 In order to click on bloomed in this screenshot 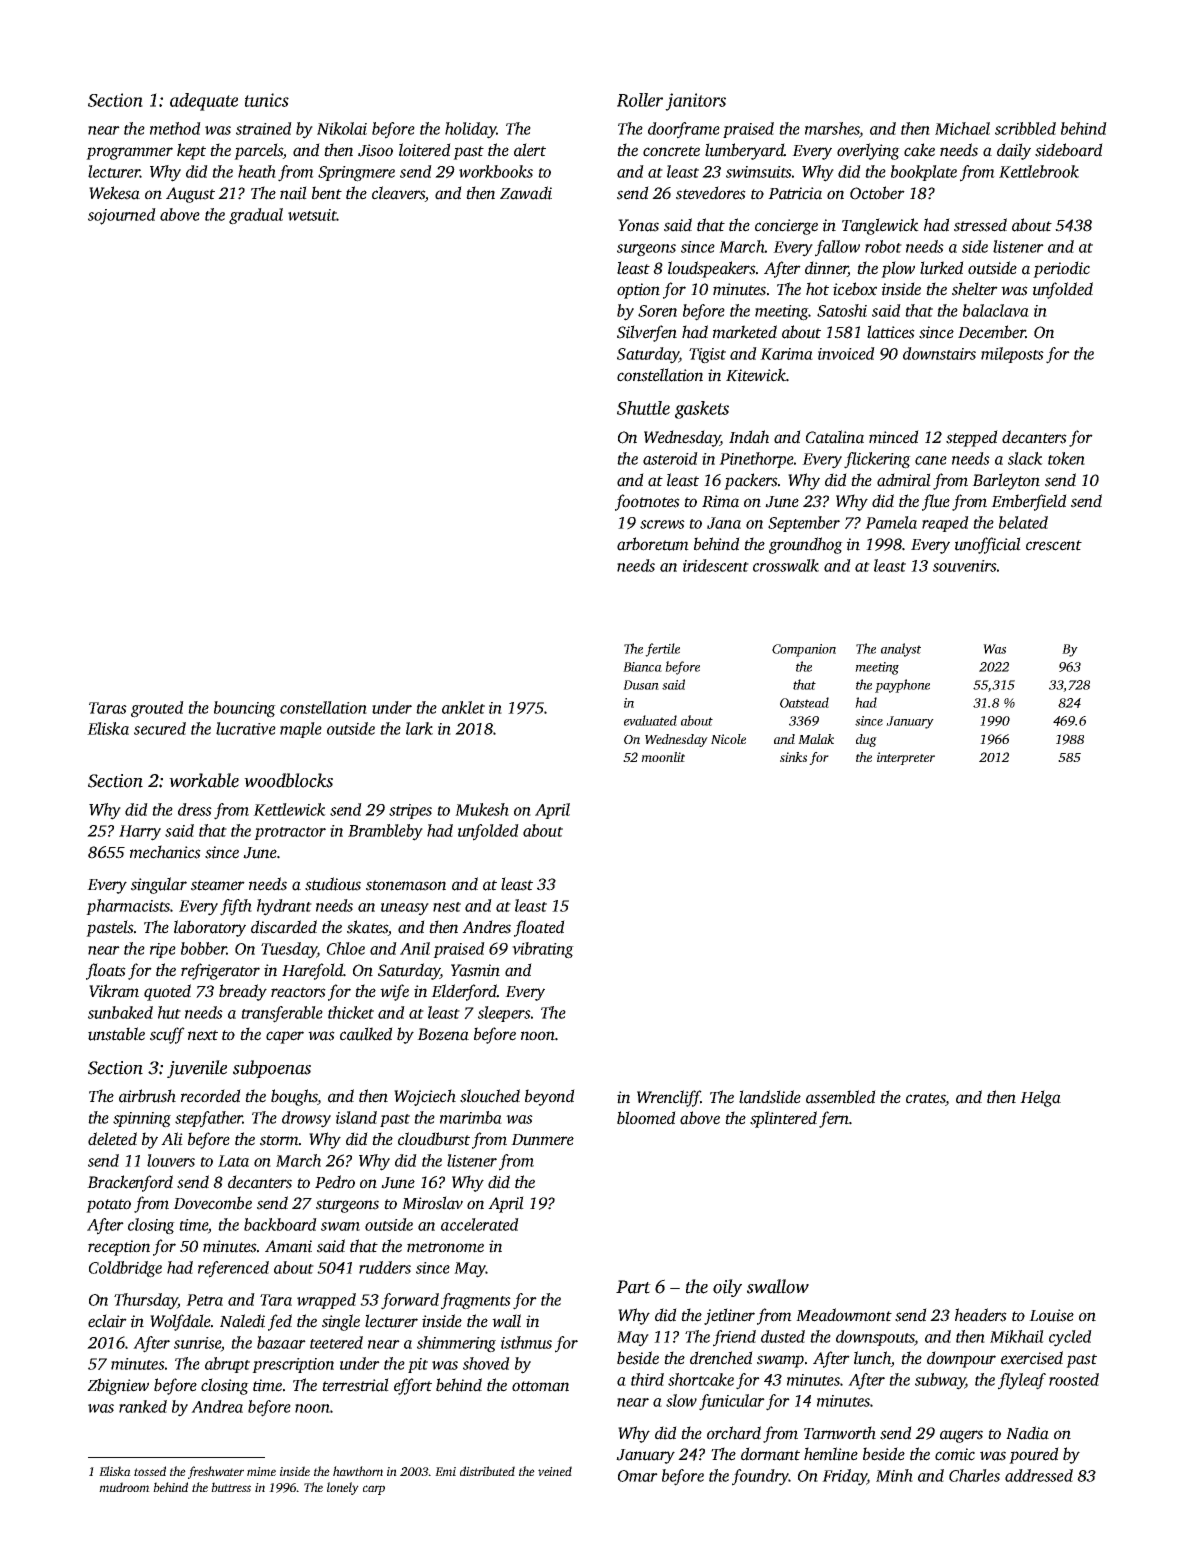, I will do `click(646, 1118)`.
